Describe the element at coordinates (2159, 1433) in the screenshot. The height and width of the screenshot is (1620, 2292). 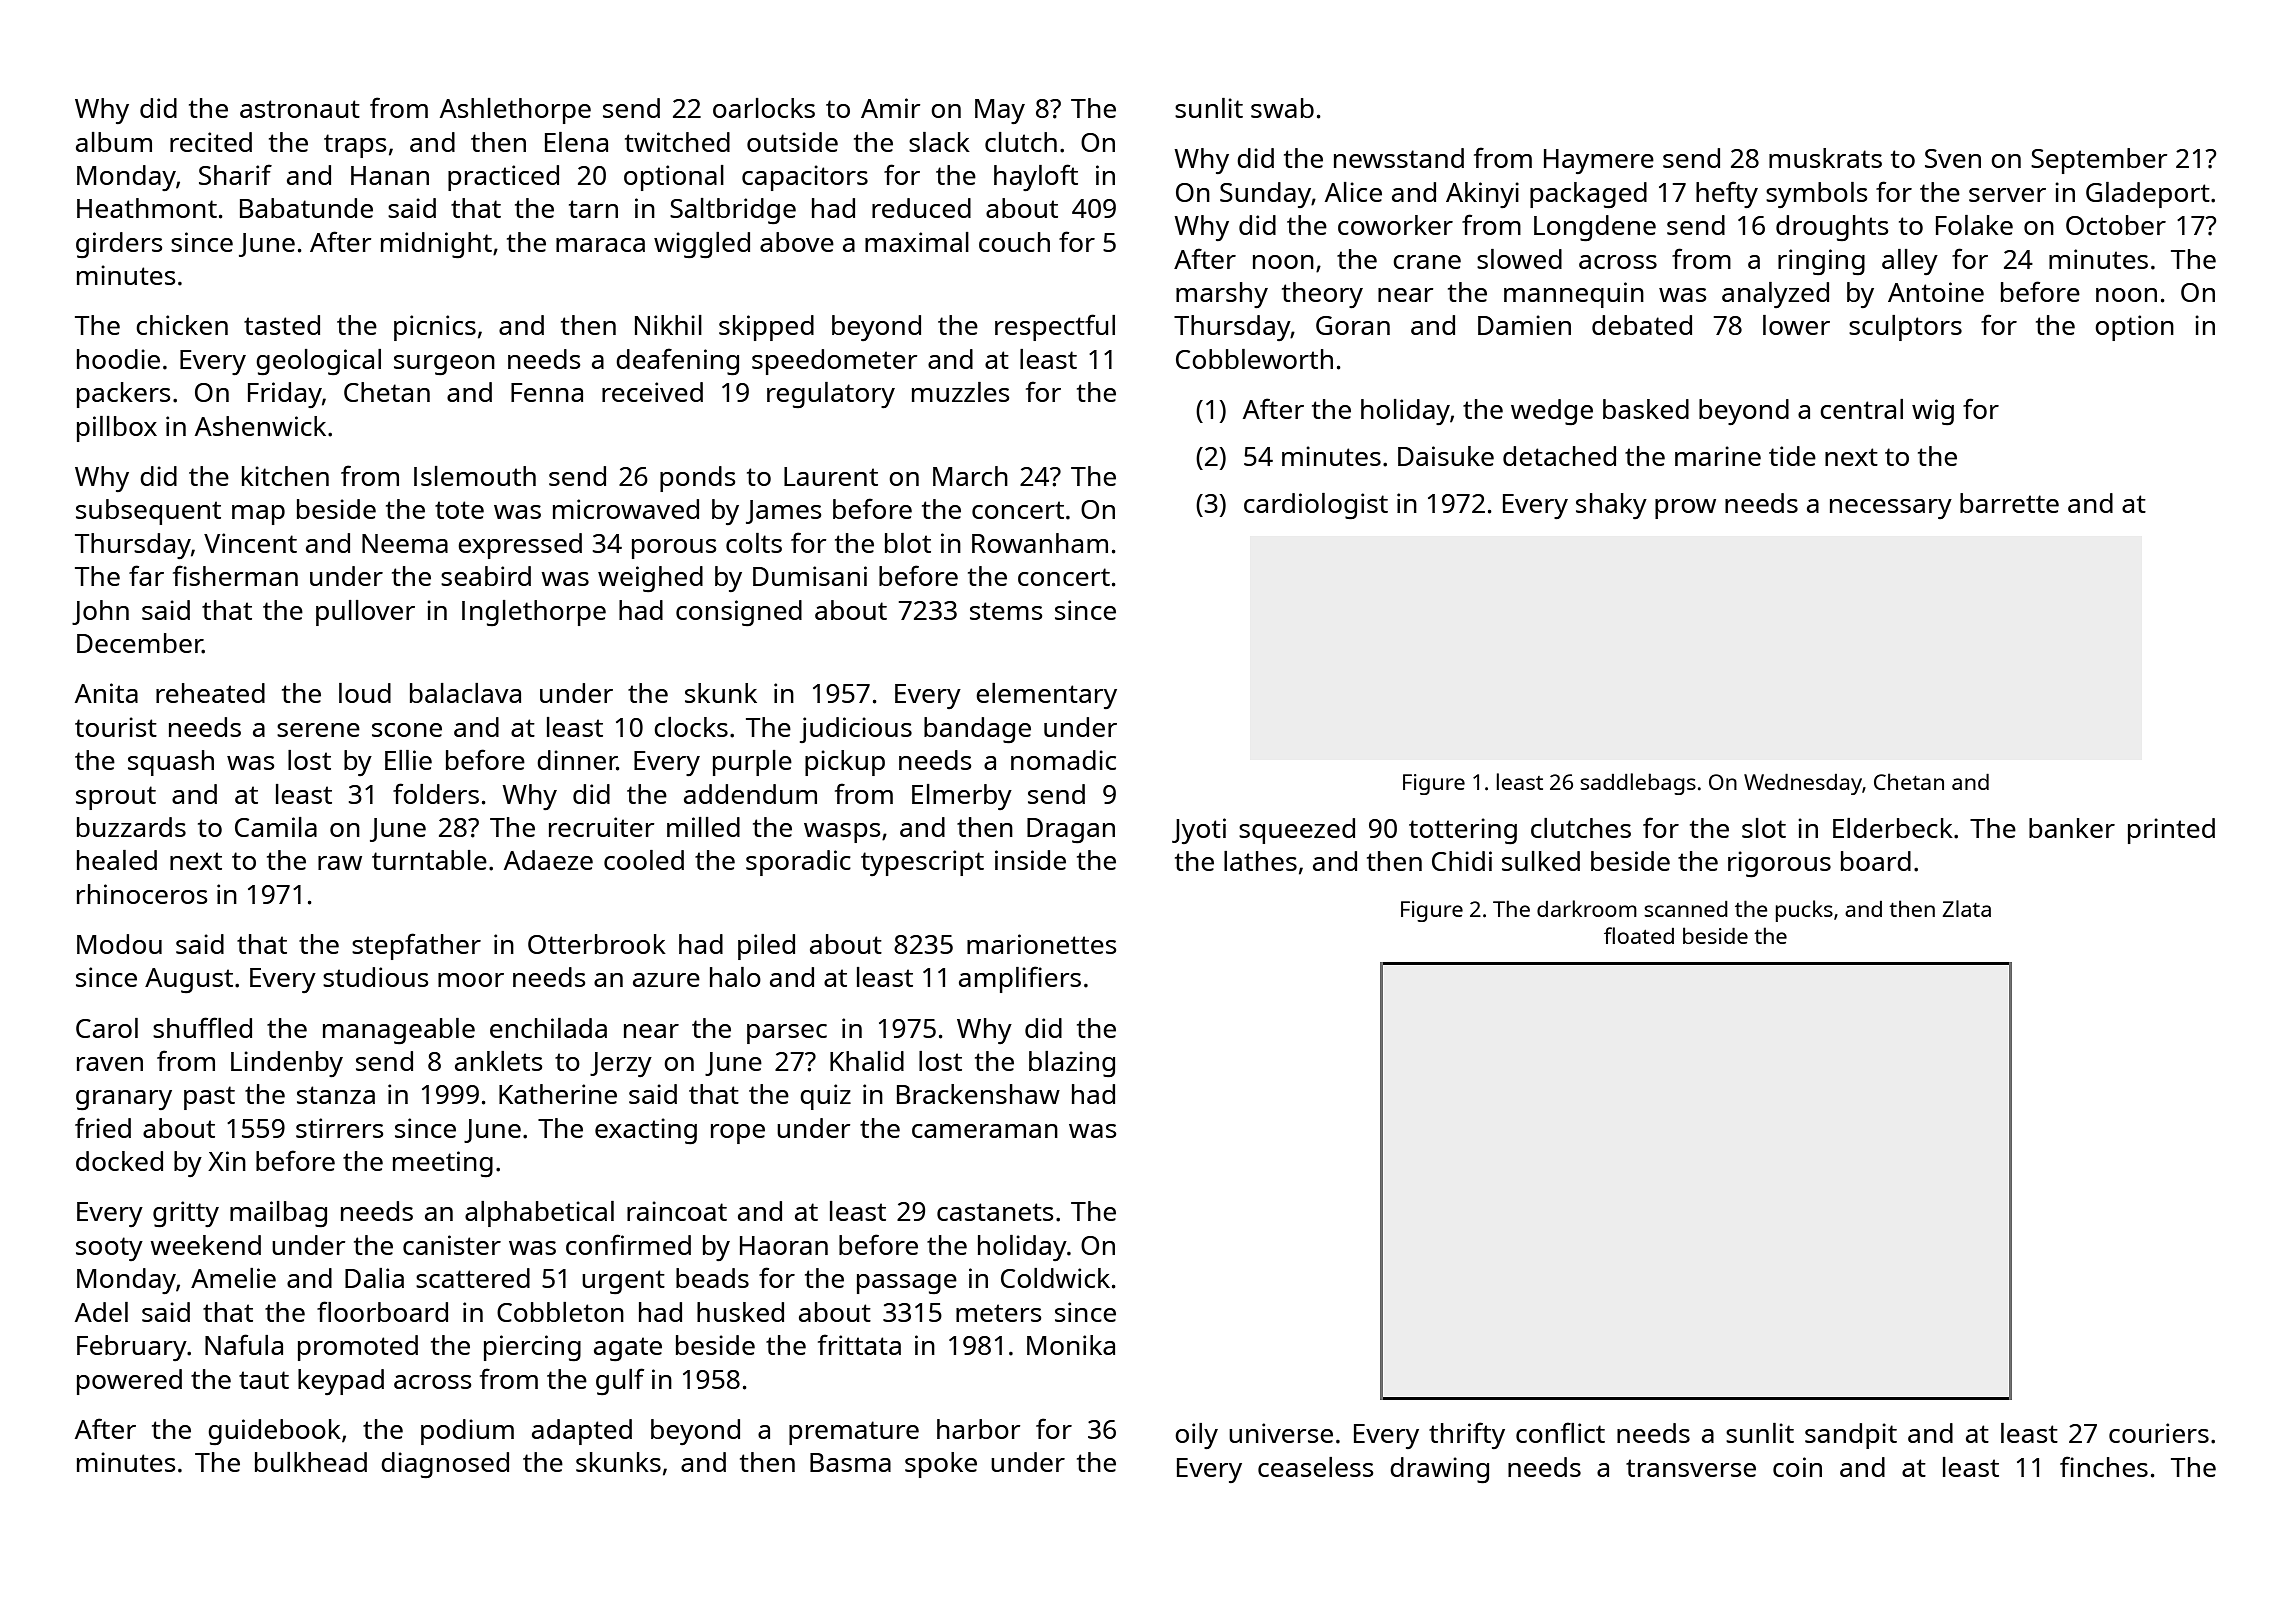
I see `couriers` at that location.
